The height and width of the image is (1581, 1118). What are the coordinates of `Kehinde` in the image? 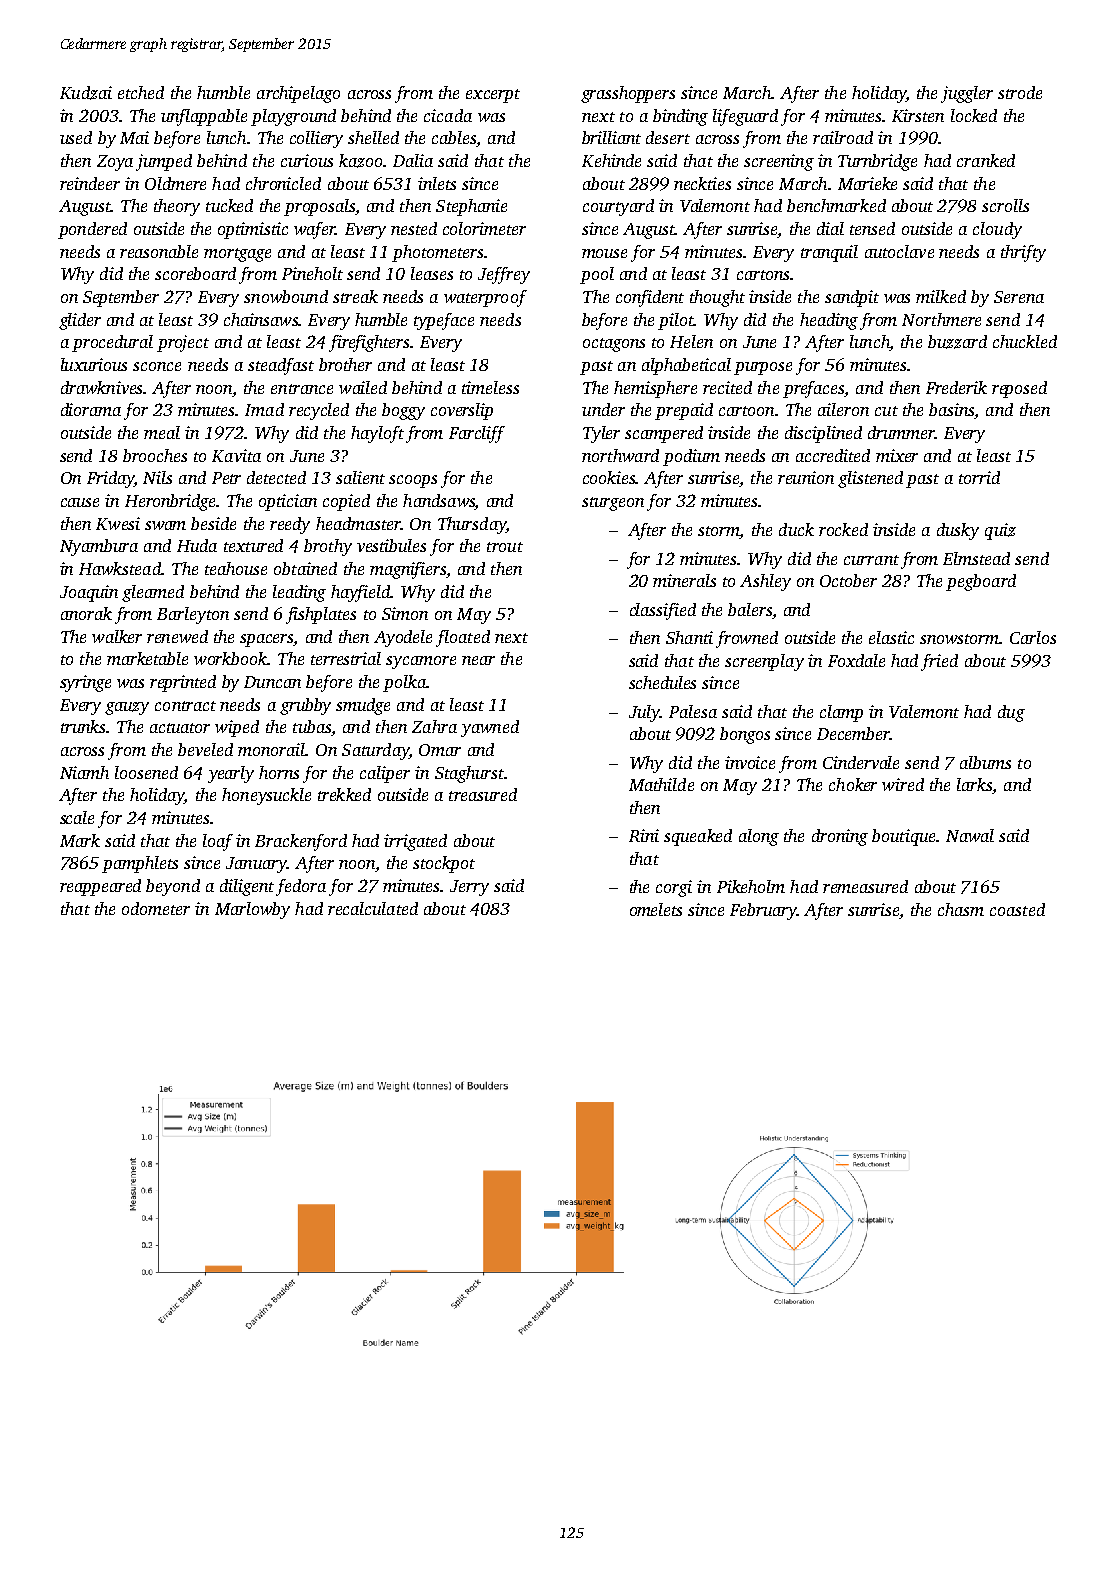 It's located at (611, 160).
